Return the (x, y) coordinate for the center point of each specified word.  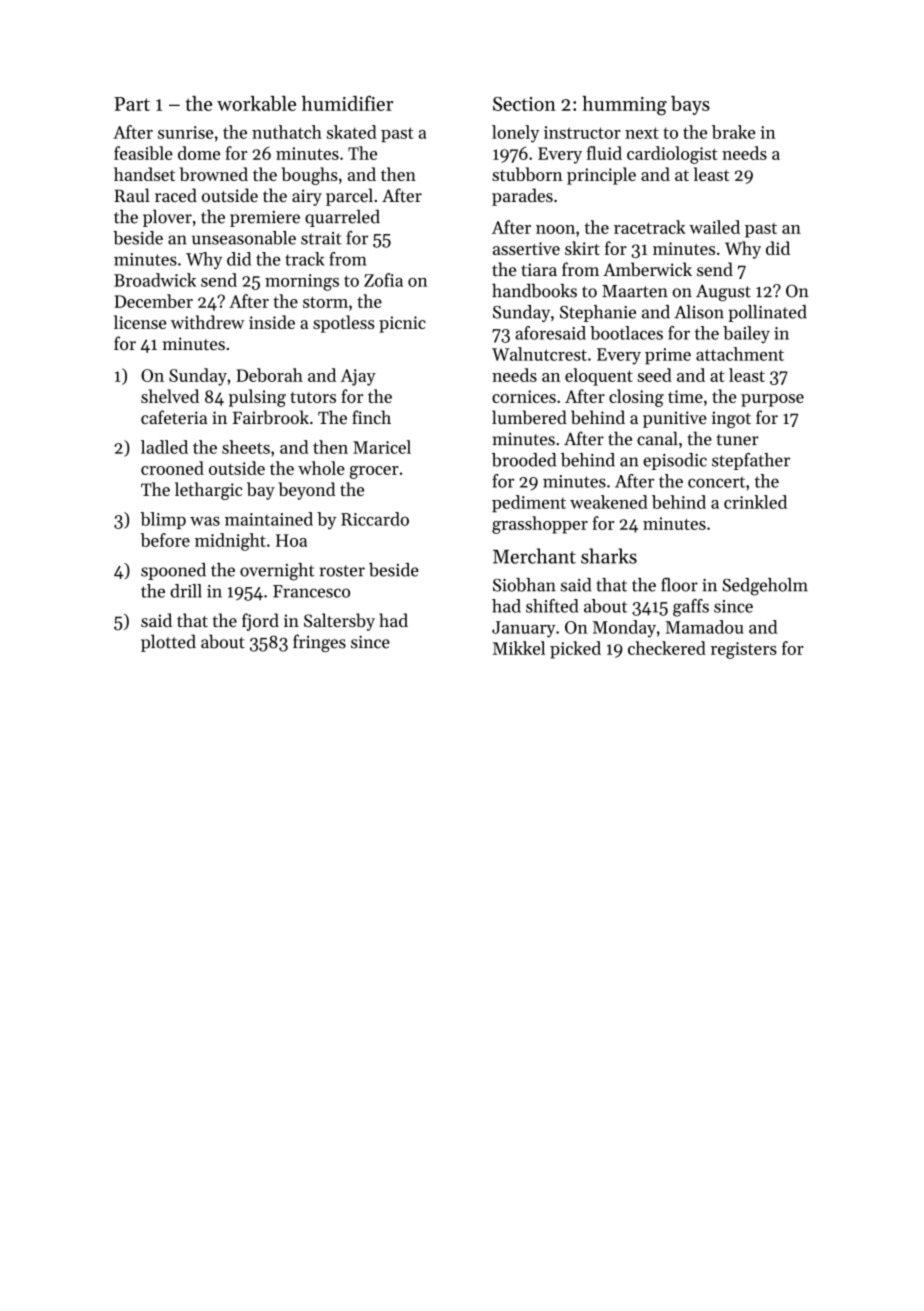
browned (214, 174)
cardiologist (672, 155)
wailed (714, 227)
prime (668, 356)
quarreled (342, 218)
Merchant (534, 556)
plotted (168, 643)
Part (132, 104)
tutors (313, 397)
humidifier (347, 103)
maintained (269, 519)
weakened (609, 502)
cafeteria (174, 417)
